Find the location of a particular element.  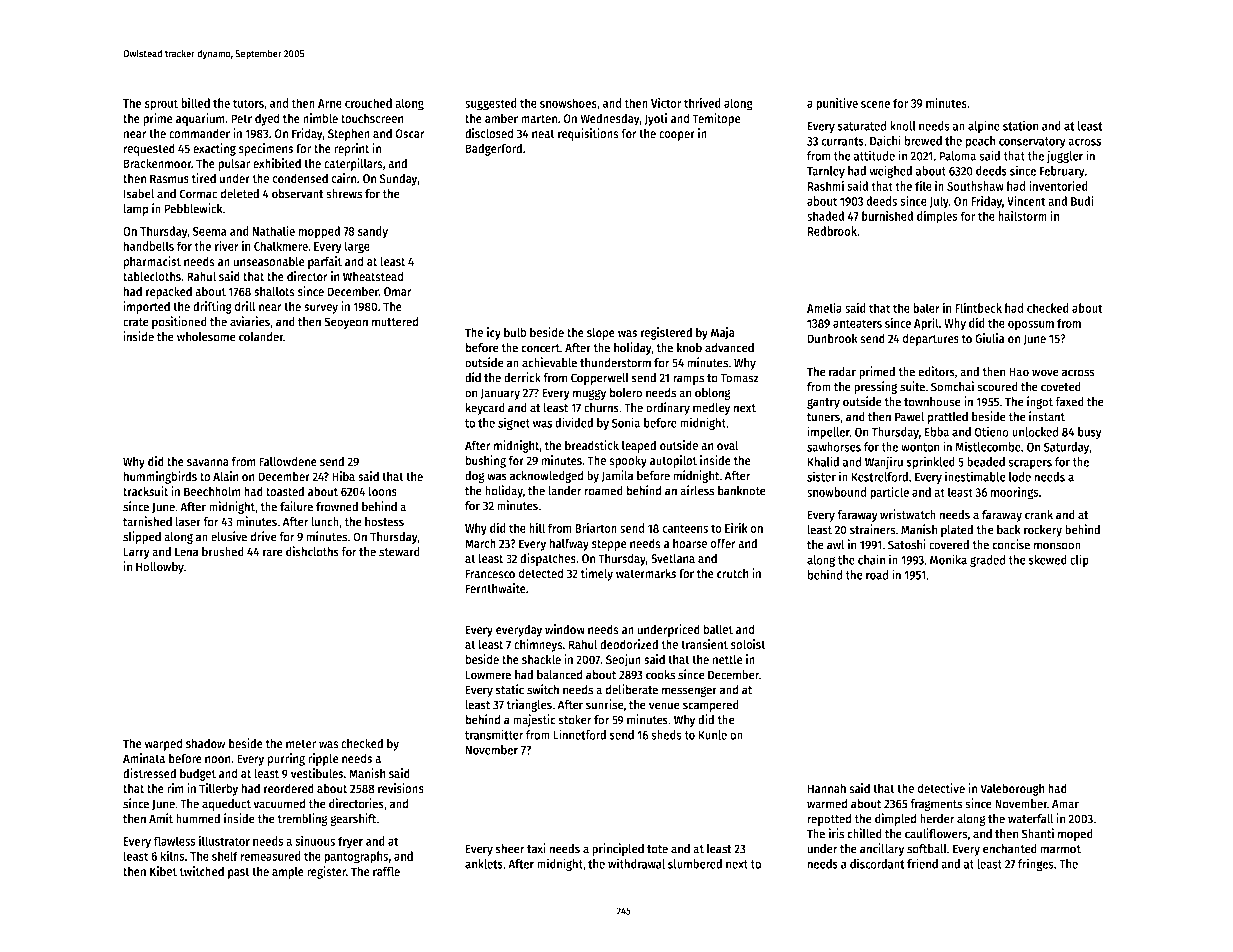

scampered is located at coordinates (711, 706).
